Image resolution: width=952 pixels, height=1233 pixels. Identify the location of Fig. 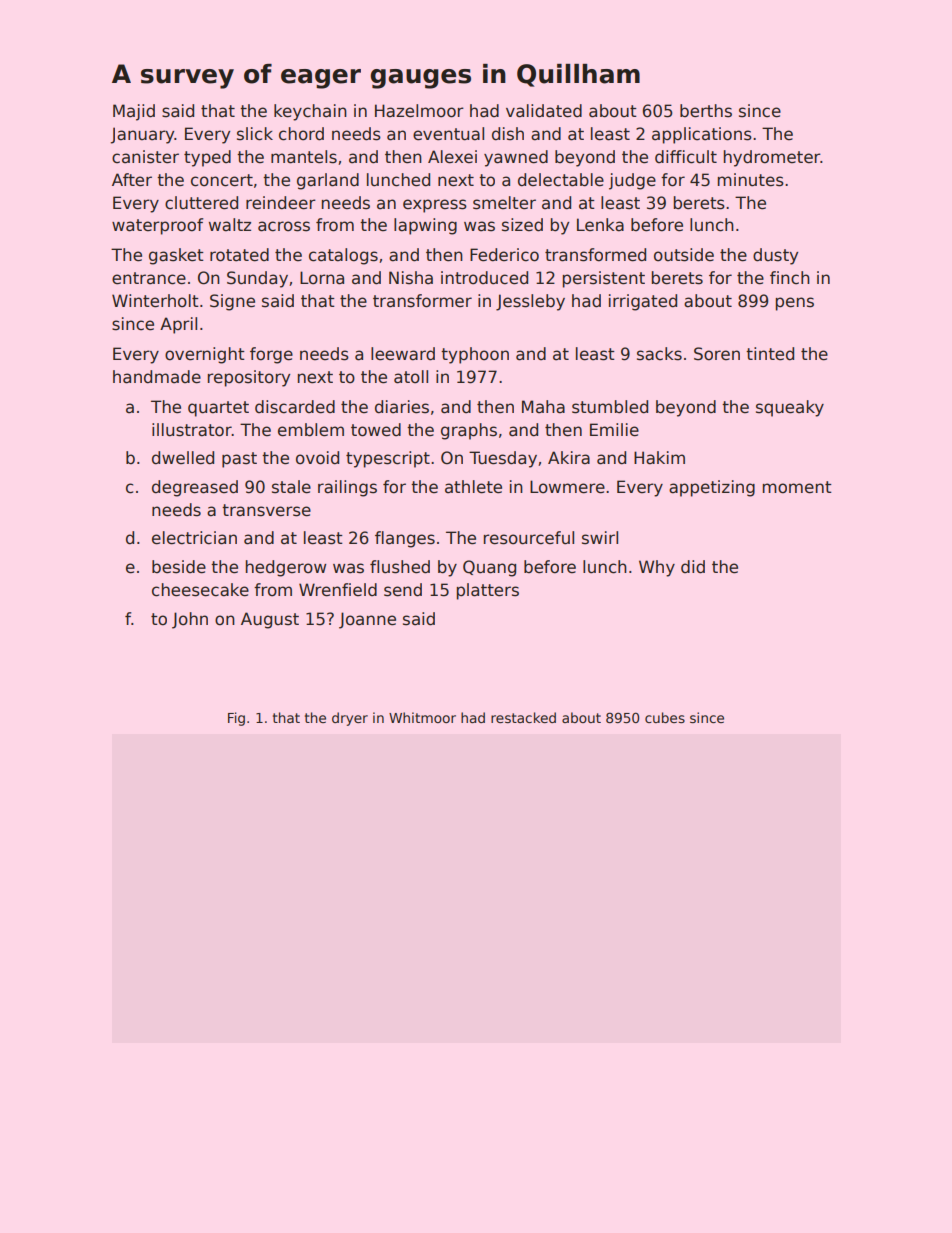
(236, 719).
